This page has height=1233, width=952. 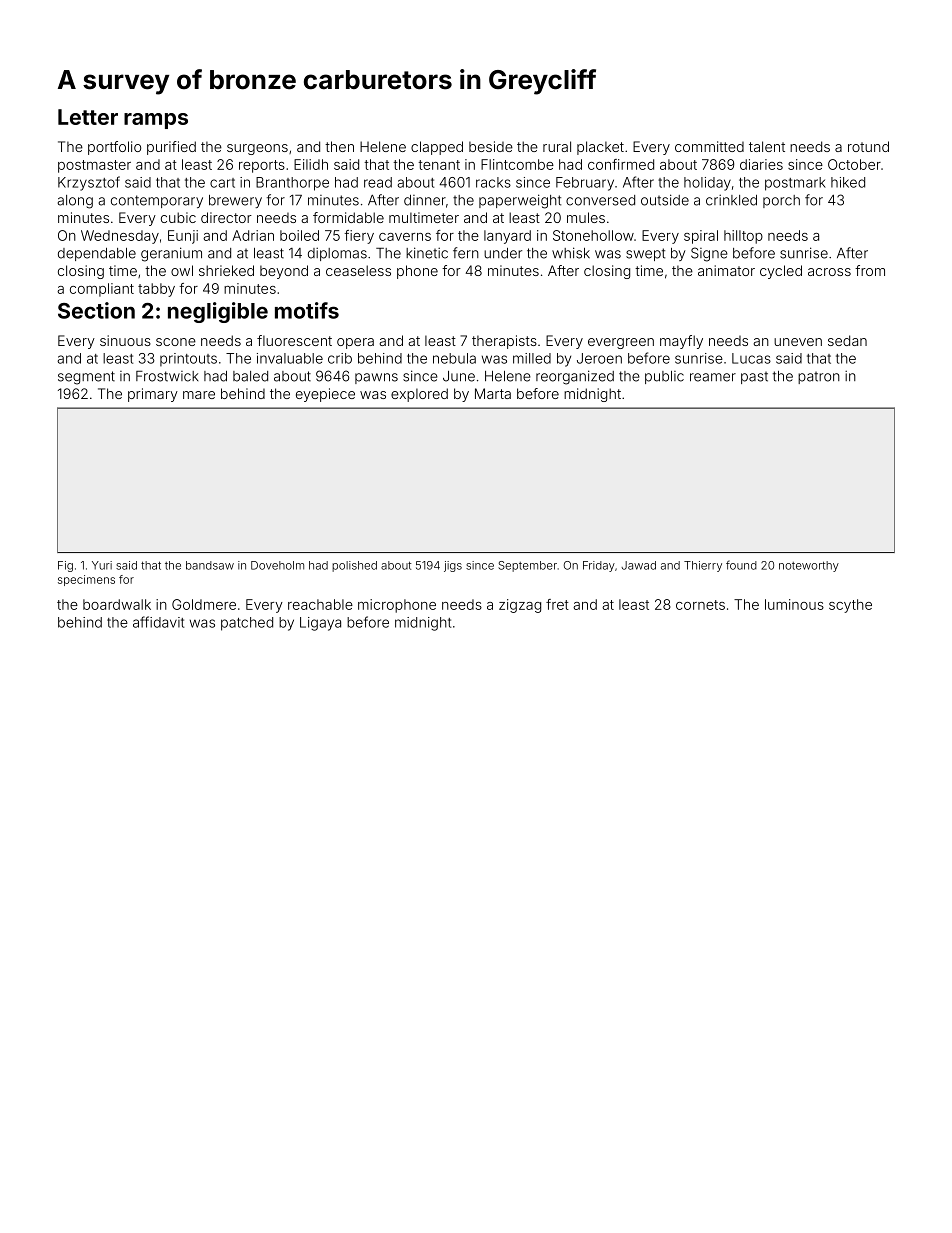 What do you see at coordinates (156, 121) in the page?
I see `ramps` at bounding box center [156, 121].
